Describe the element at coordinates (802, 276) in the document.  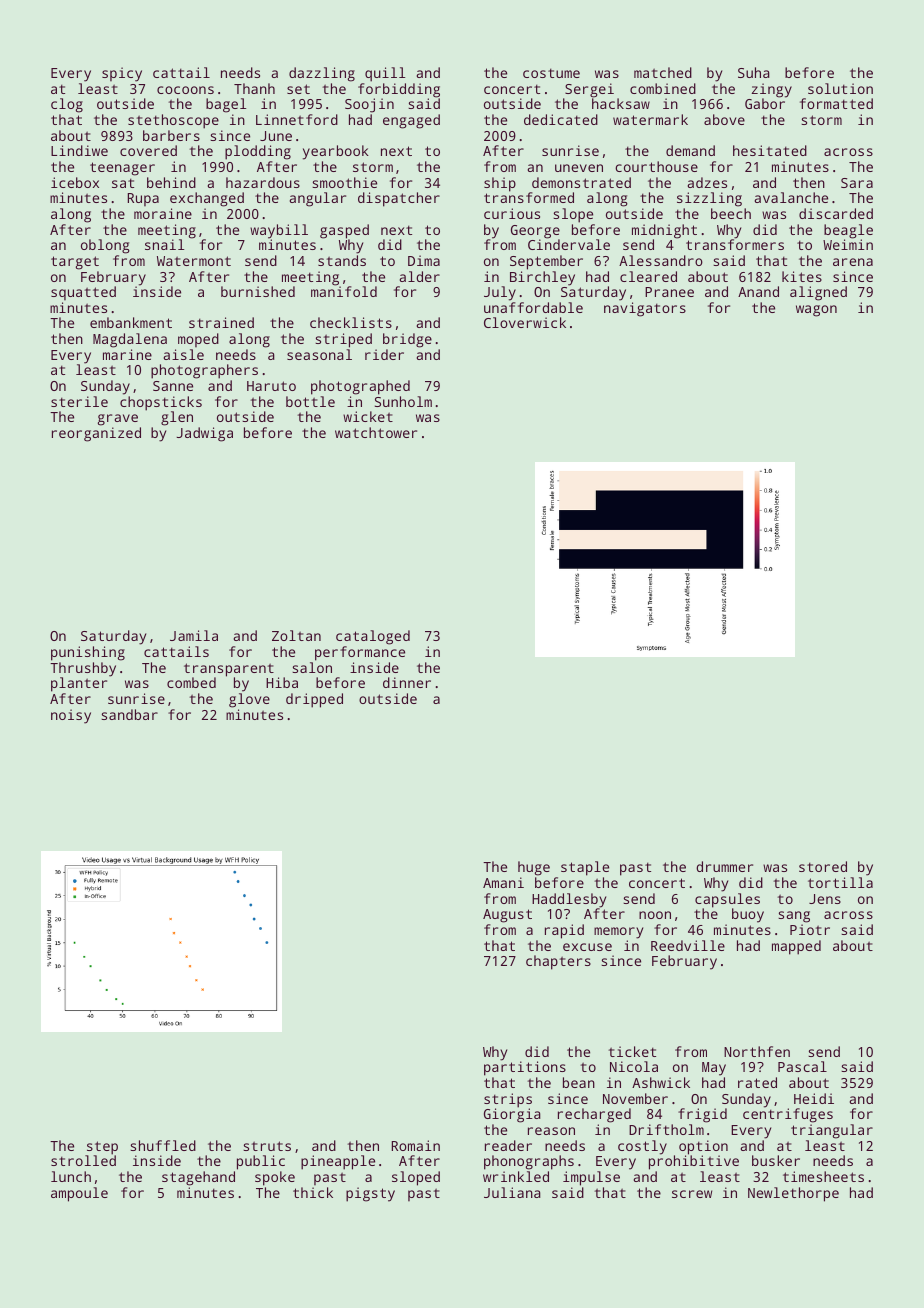
I see `kites` at that location.
